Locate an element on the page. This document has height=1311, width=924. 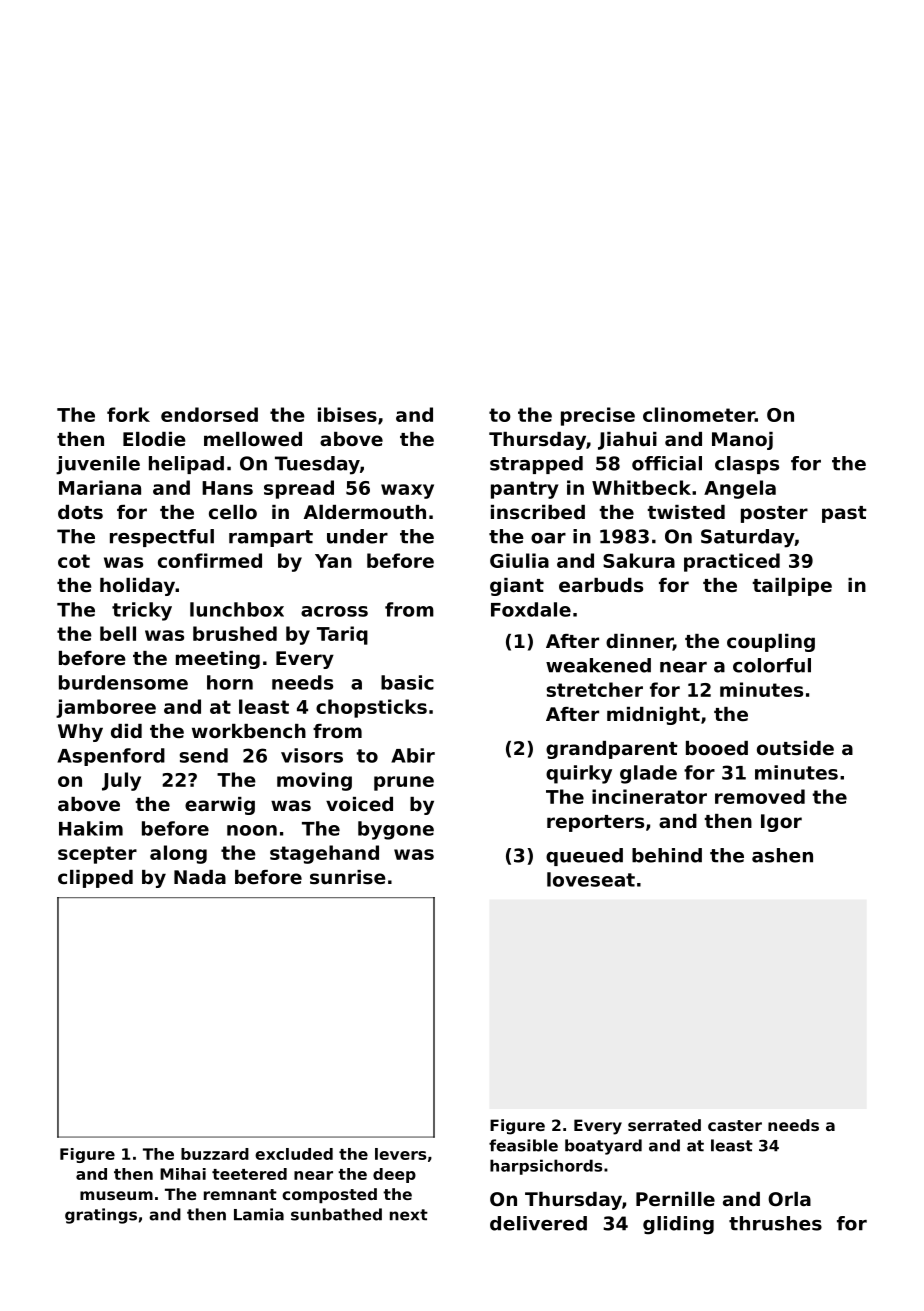
burdensome is located at coordinates (123, 682).
